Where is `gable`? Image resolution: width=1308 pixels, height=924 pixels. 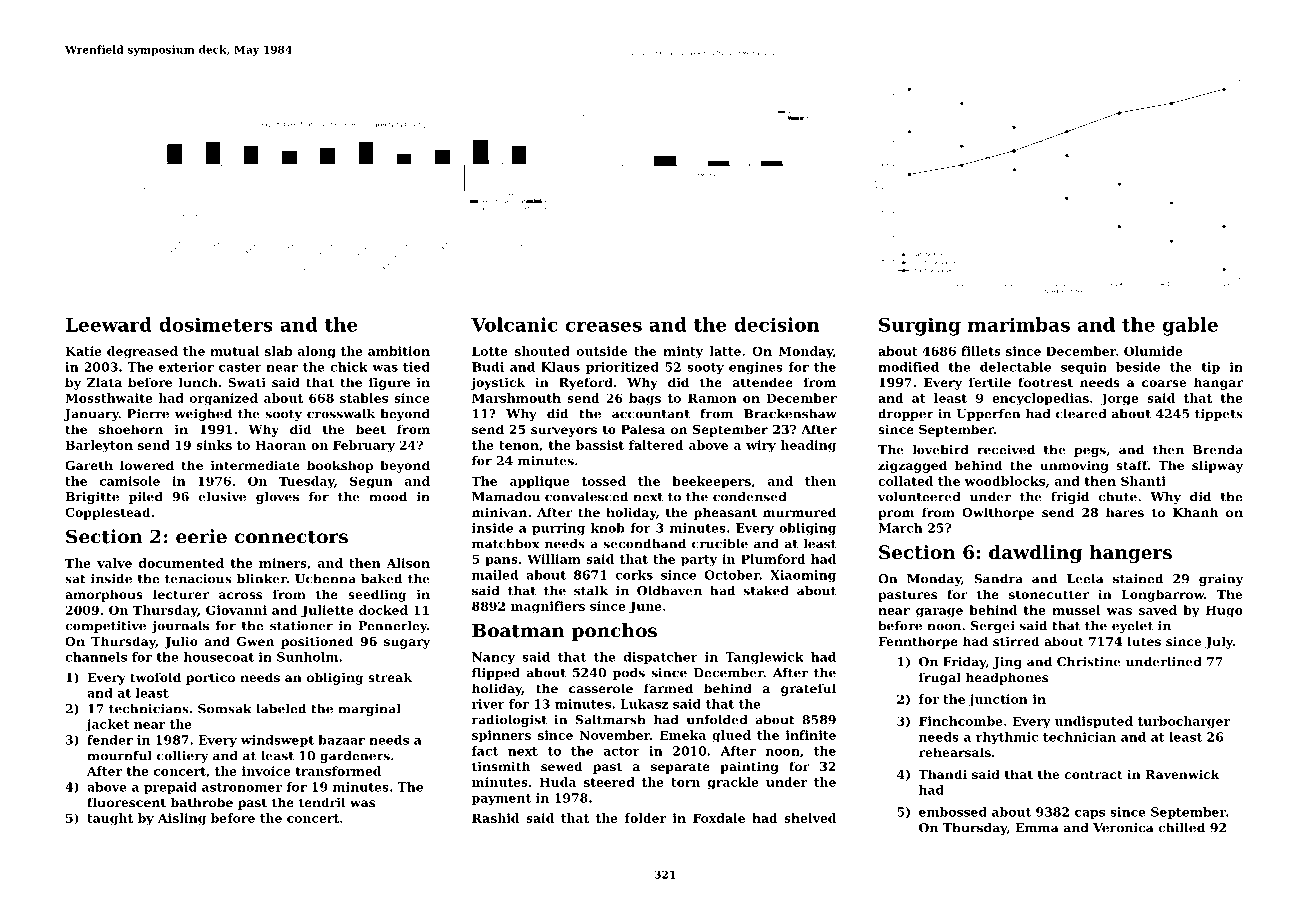 gable is located at coordinates (1190, 326).
